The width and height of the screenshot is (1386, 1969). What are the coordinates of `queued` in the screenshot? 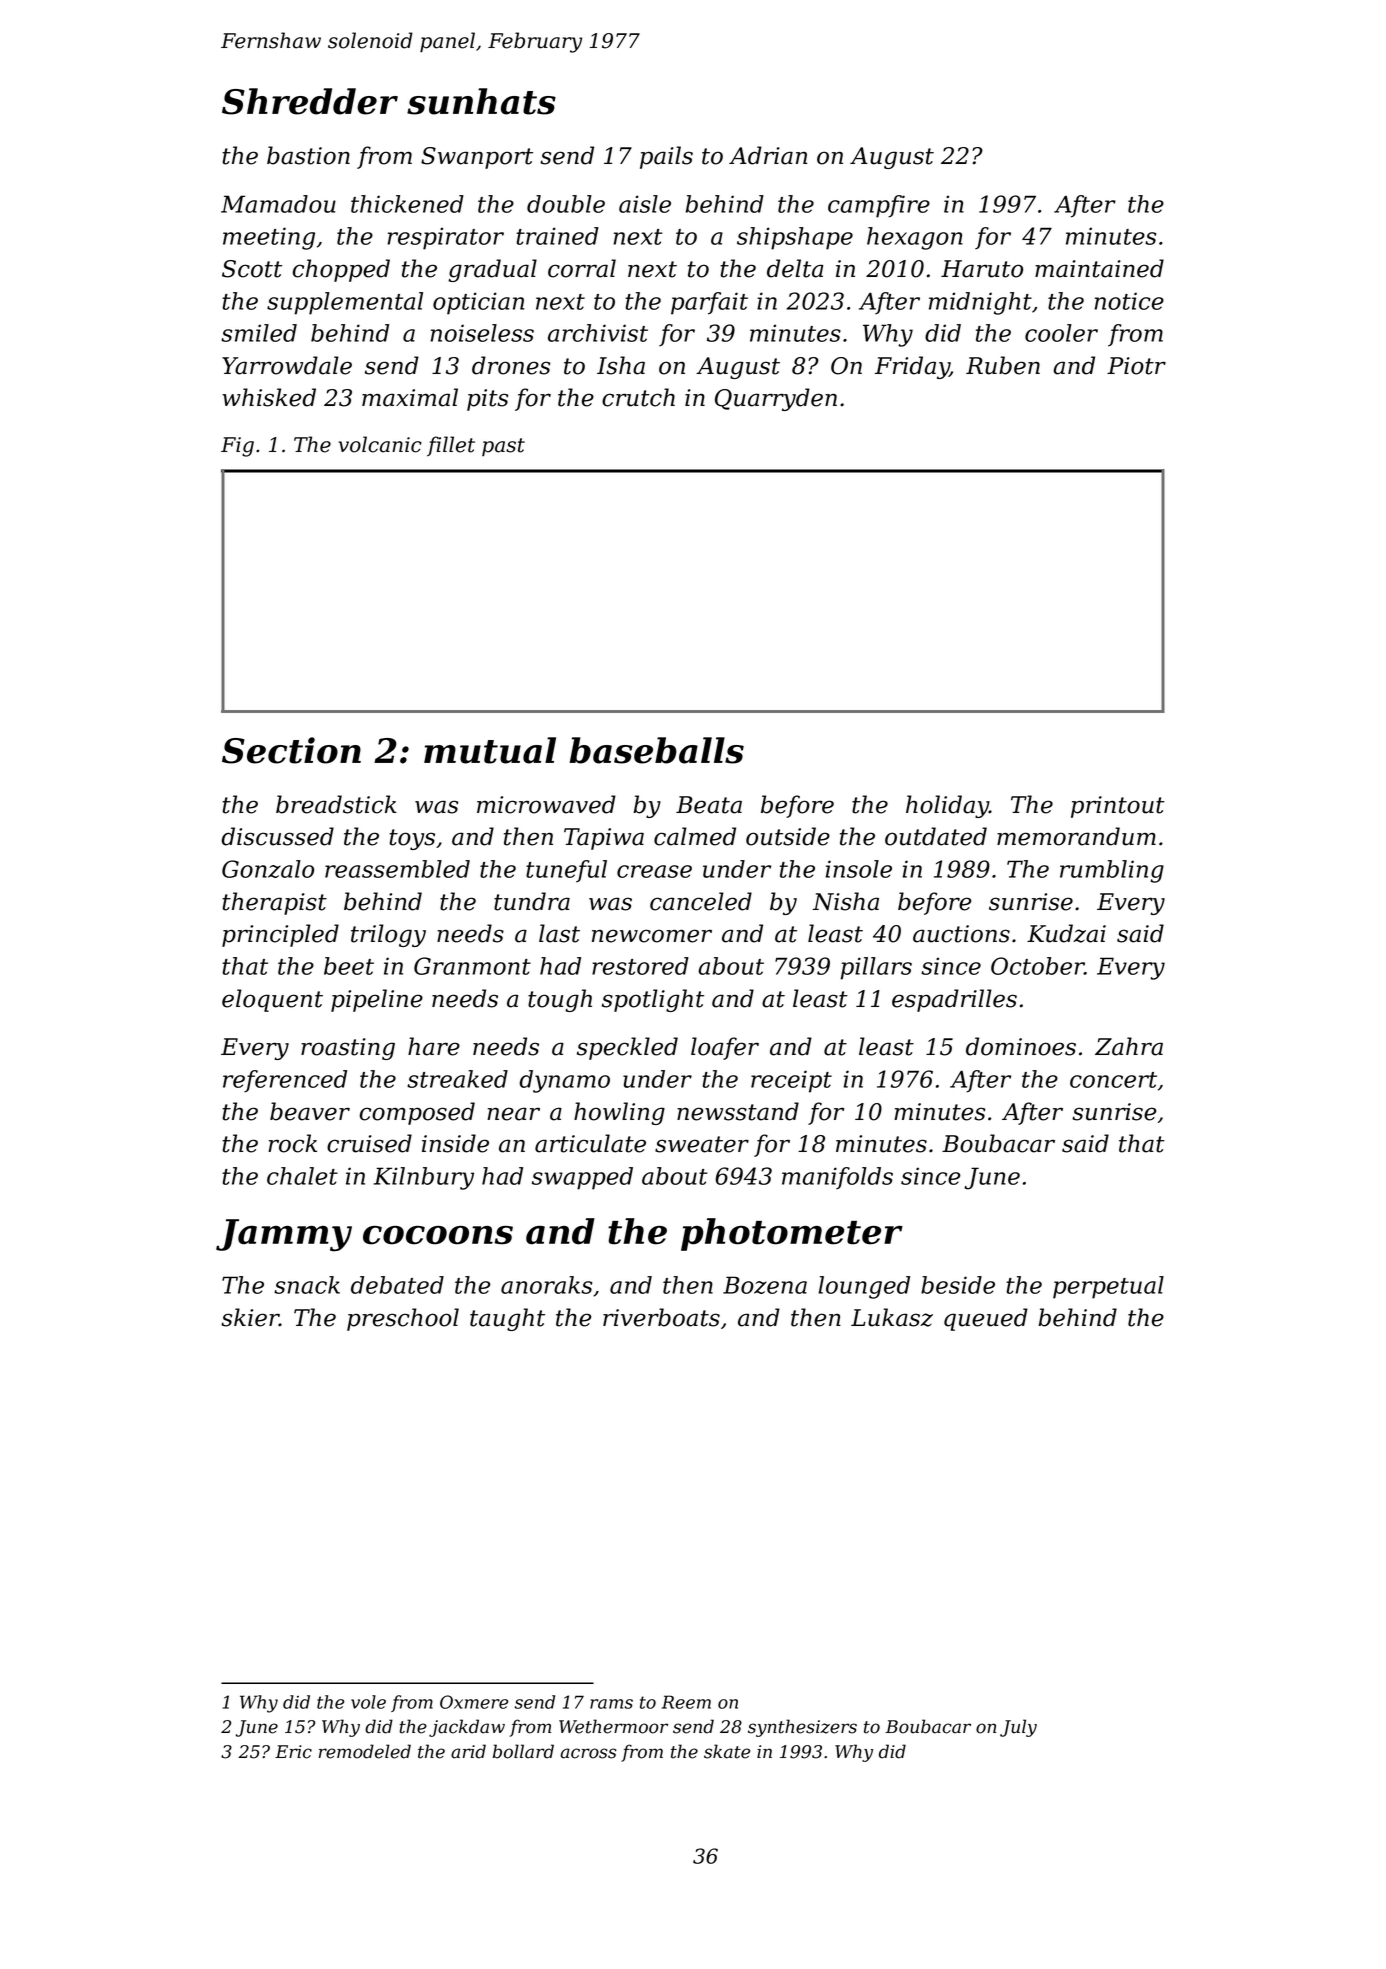 It's located at (986, 1319).
